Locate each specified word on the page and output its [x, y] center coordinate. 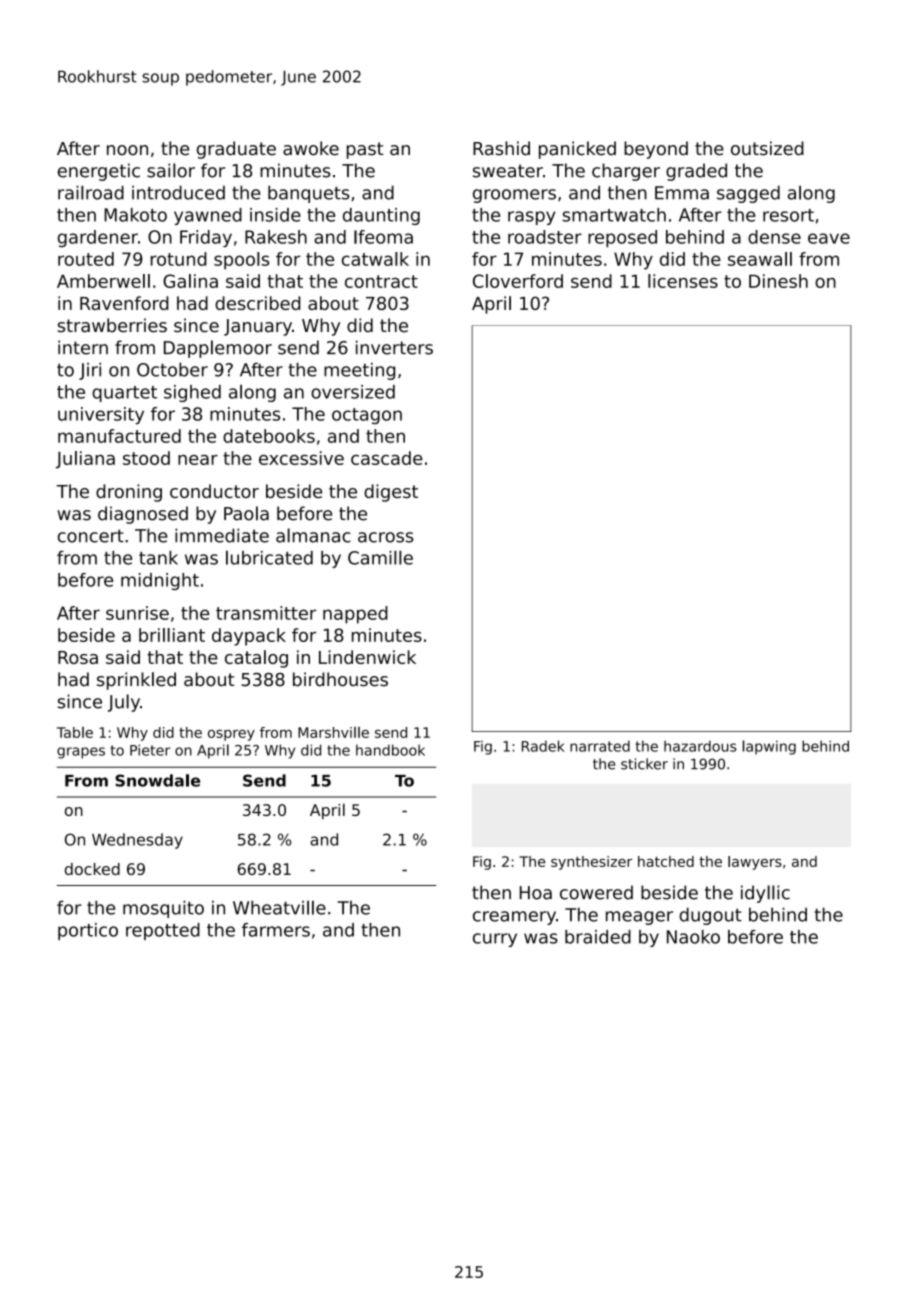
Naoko [693, 937]
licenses [683, 281]
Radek [543, 746]
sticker [644, 764]
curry [495, 940]
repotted [163, 931]
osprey [231, 735]
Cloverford [518, 281]
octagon [367, 416]
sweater [508, 171]
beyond [656, 150]
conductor [214, 491]
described [257, 303]
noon [127, 150]
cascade [387, 458]
